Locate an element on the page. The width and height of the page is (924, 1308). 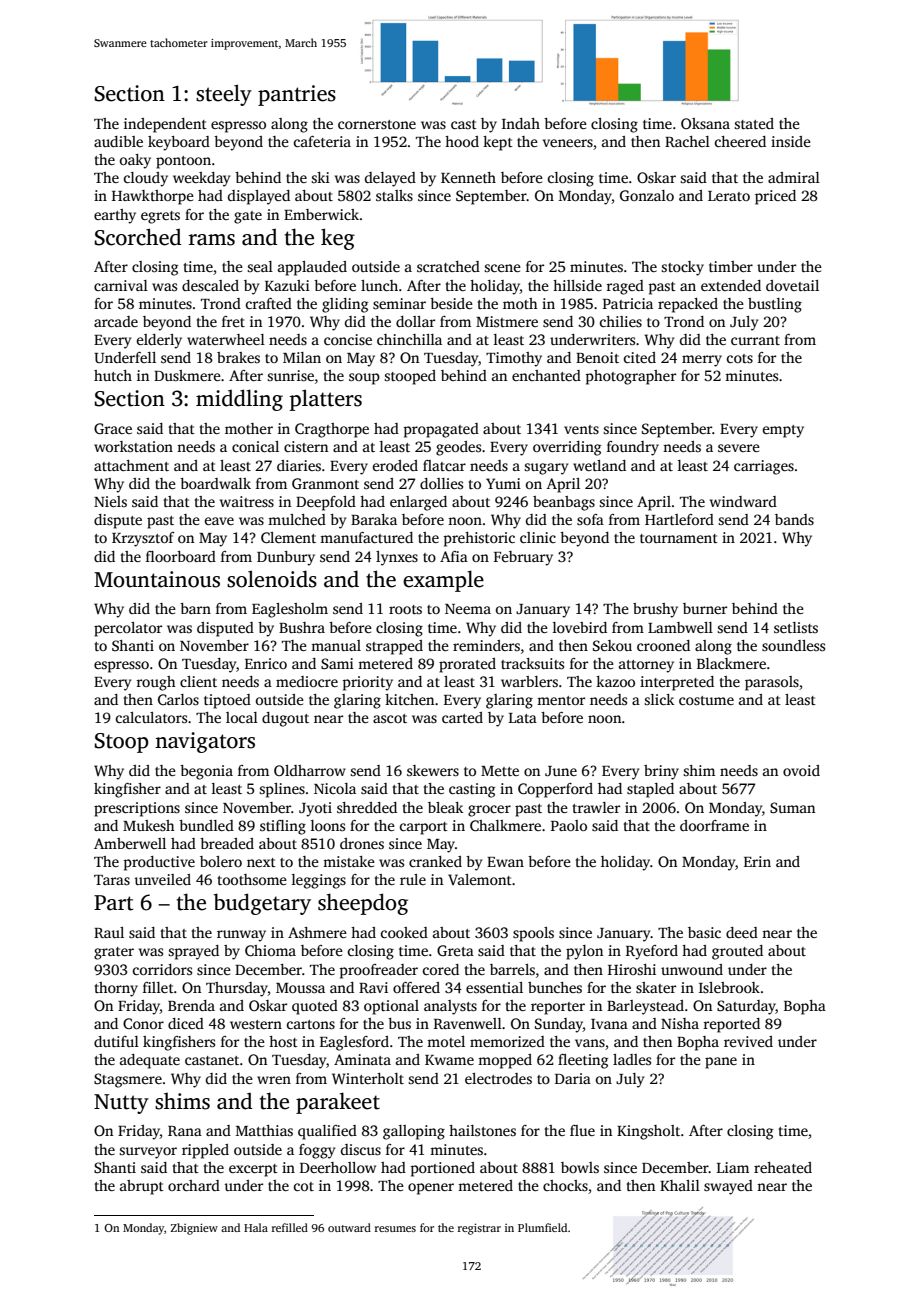
displayed is located at coordinates (259, 197).
